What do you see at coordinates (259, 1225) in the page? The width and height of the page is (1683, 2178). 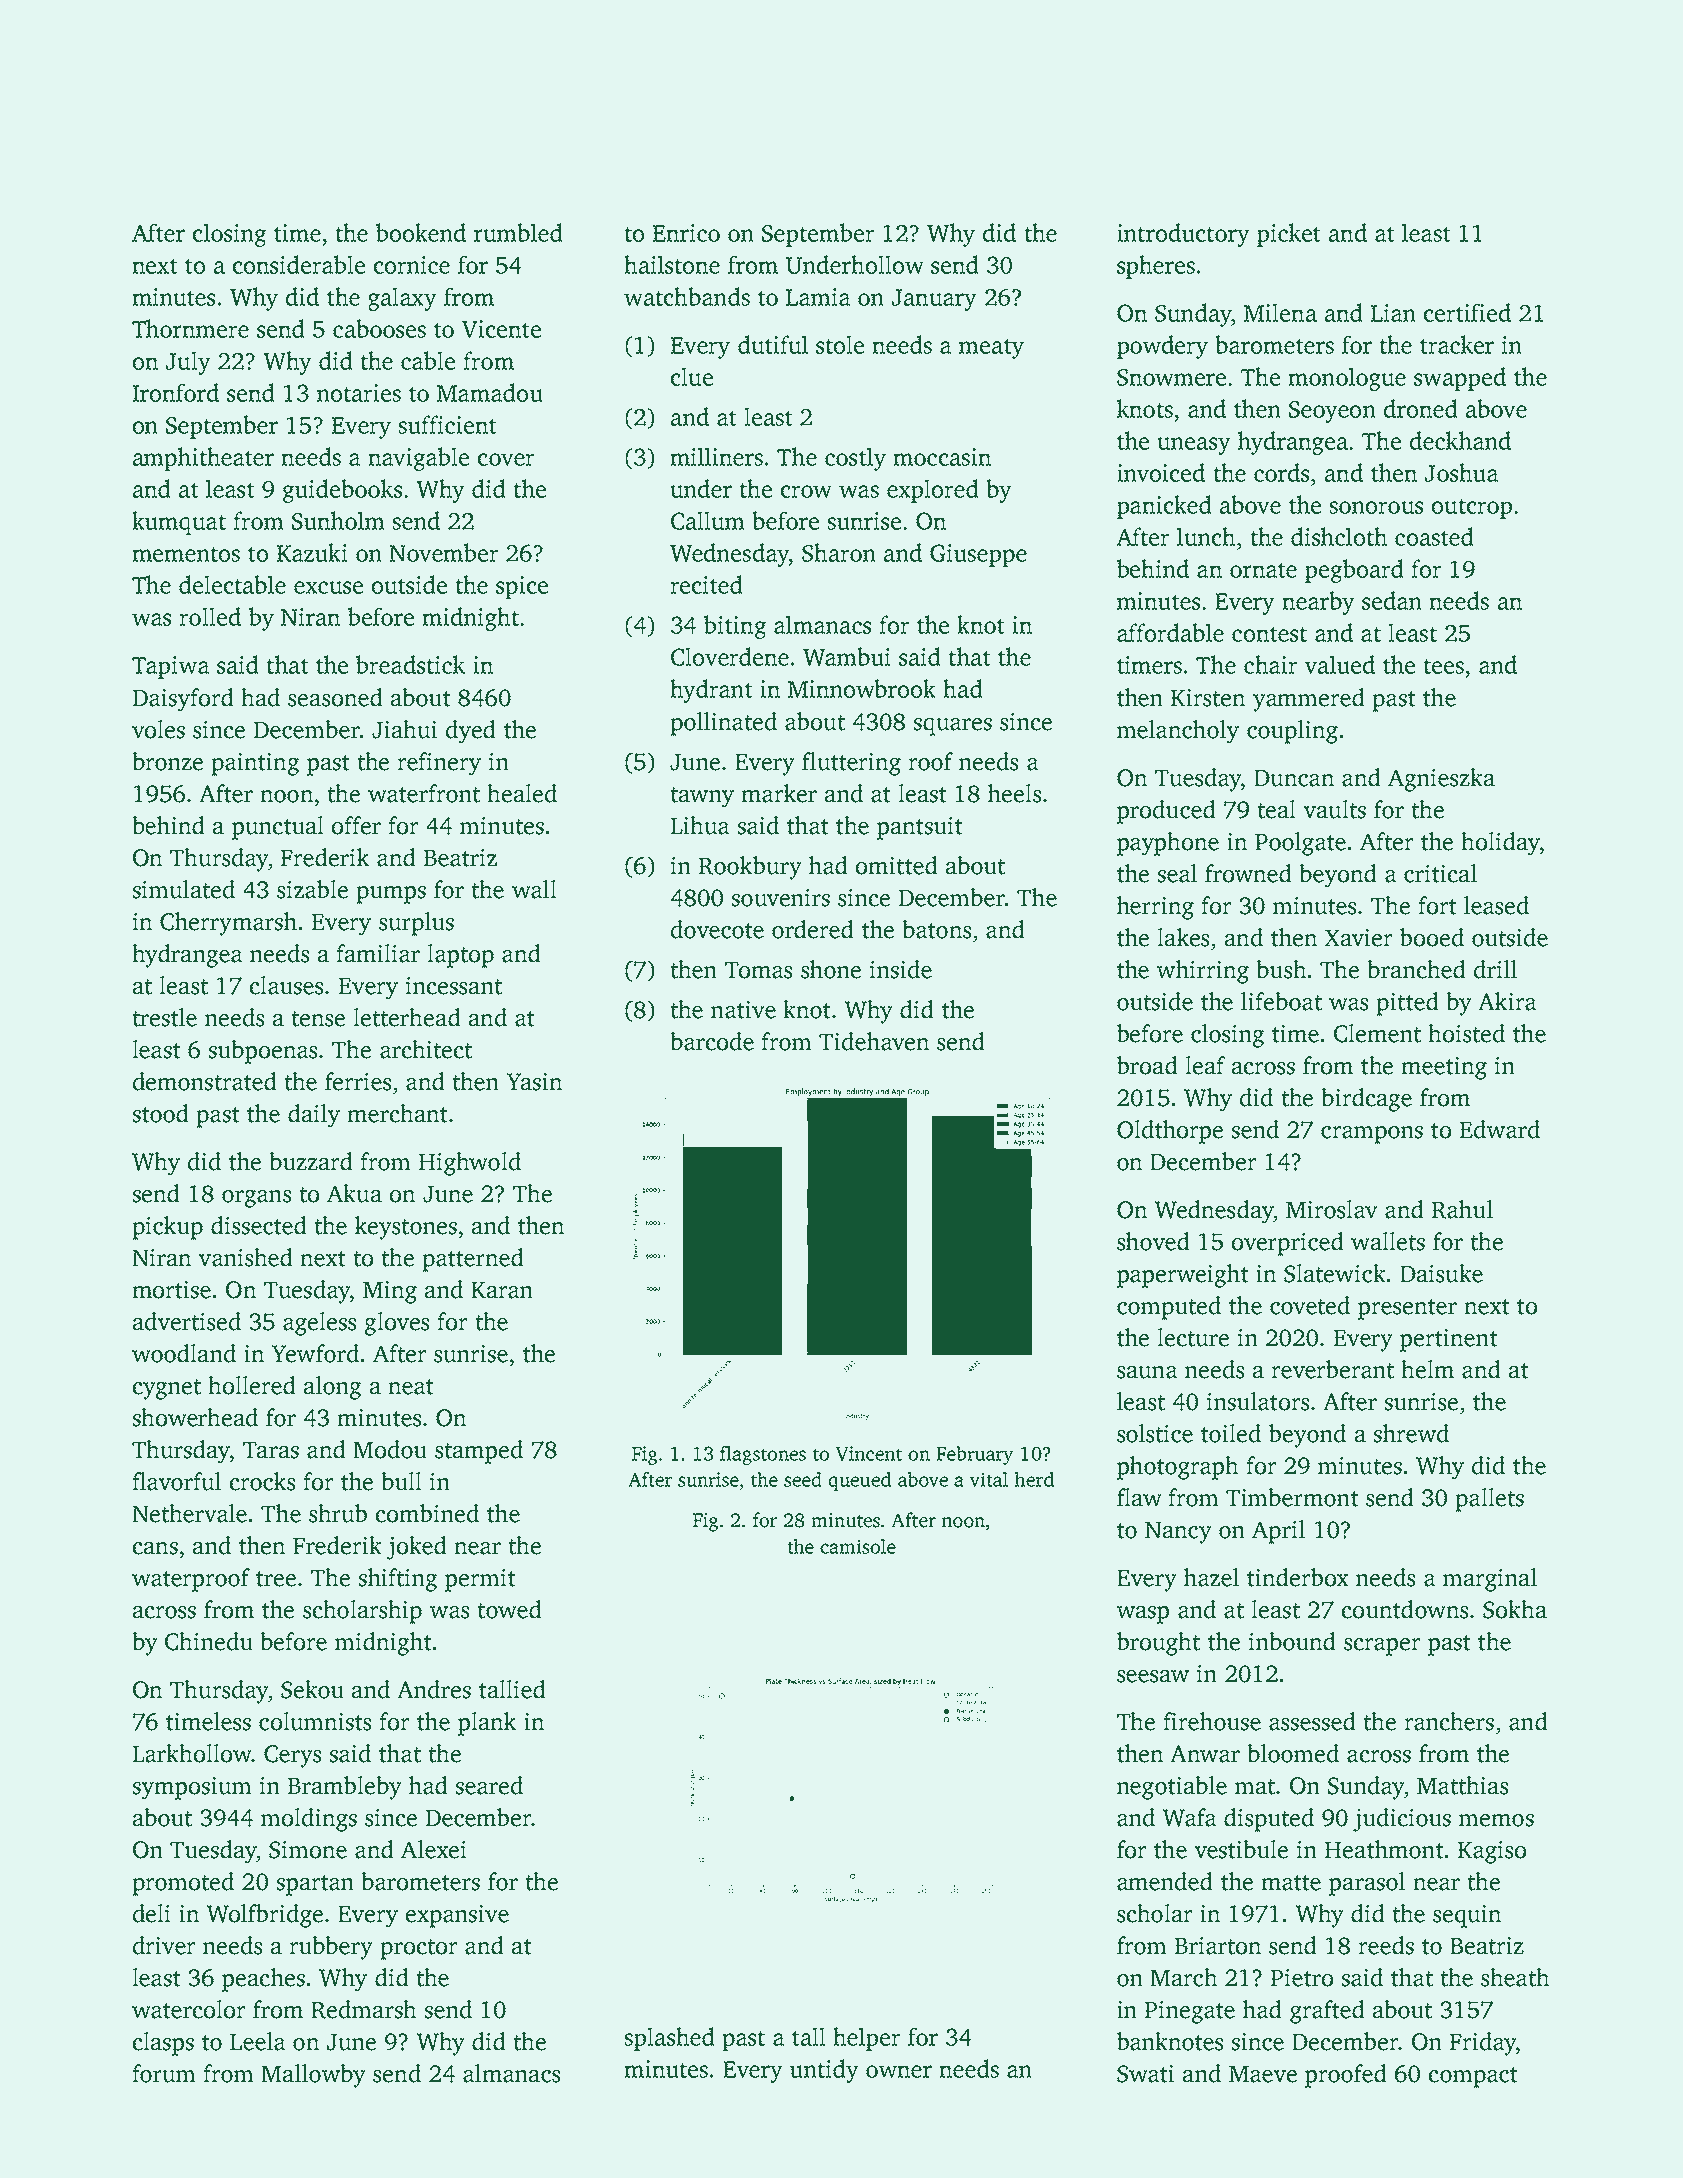 I see `dissected` at bounding box center [259, 1225].
